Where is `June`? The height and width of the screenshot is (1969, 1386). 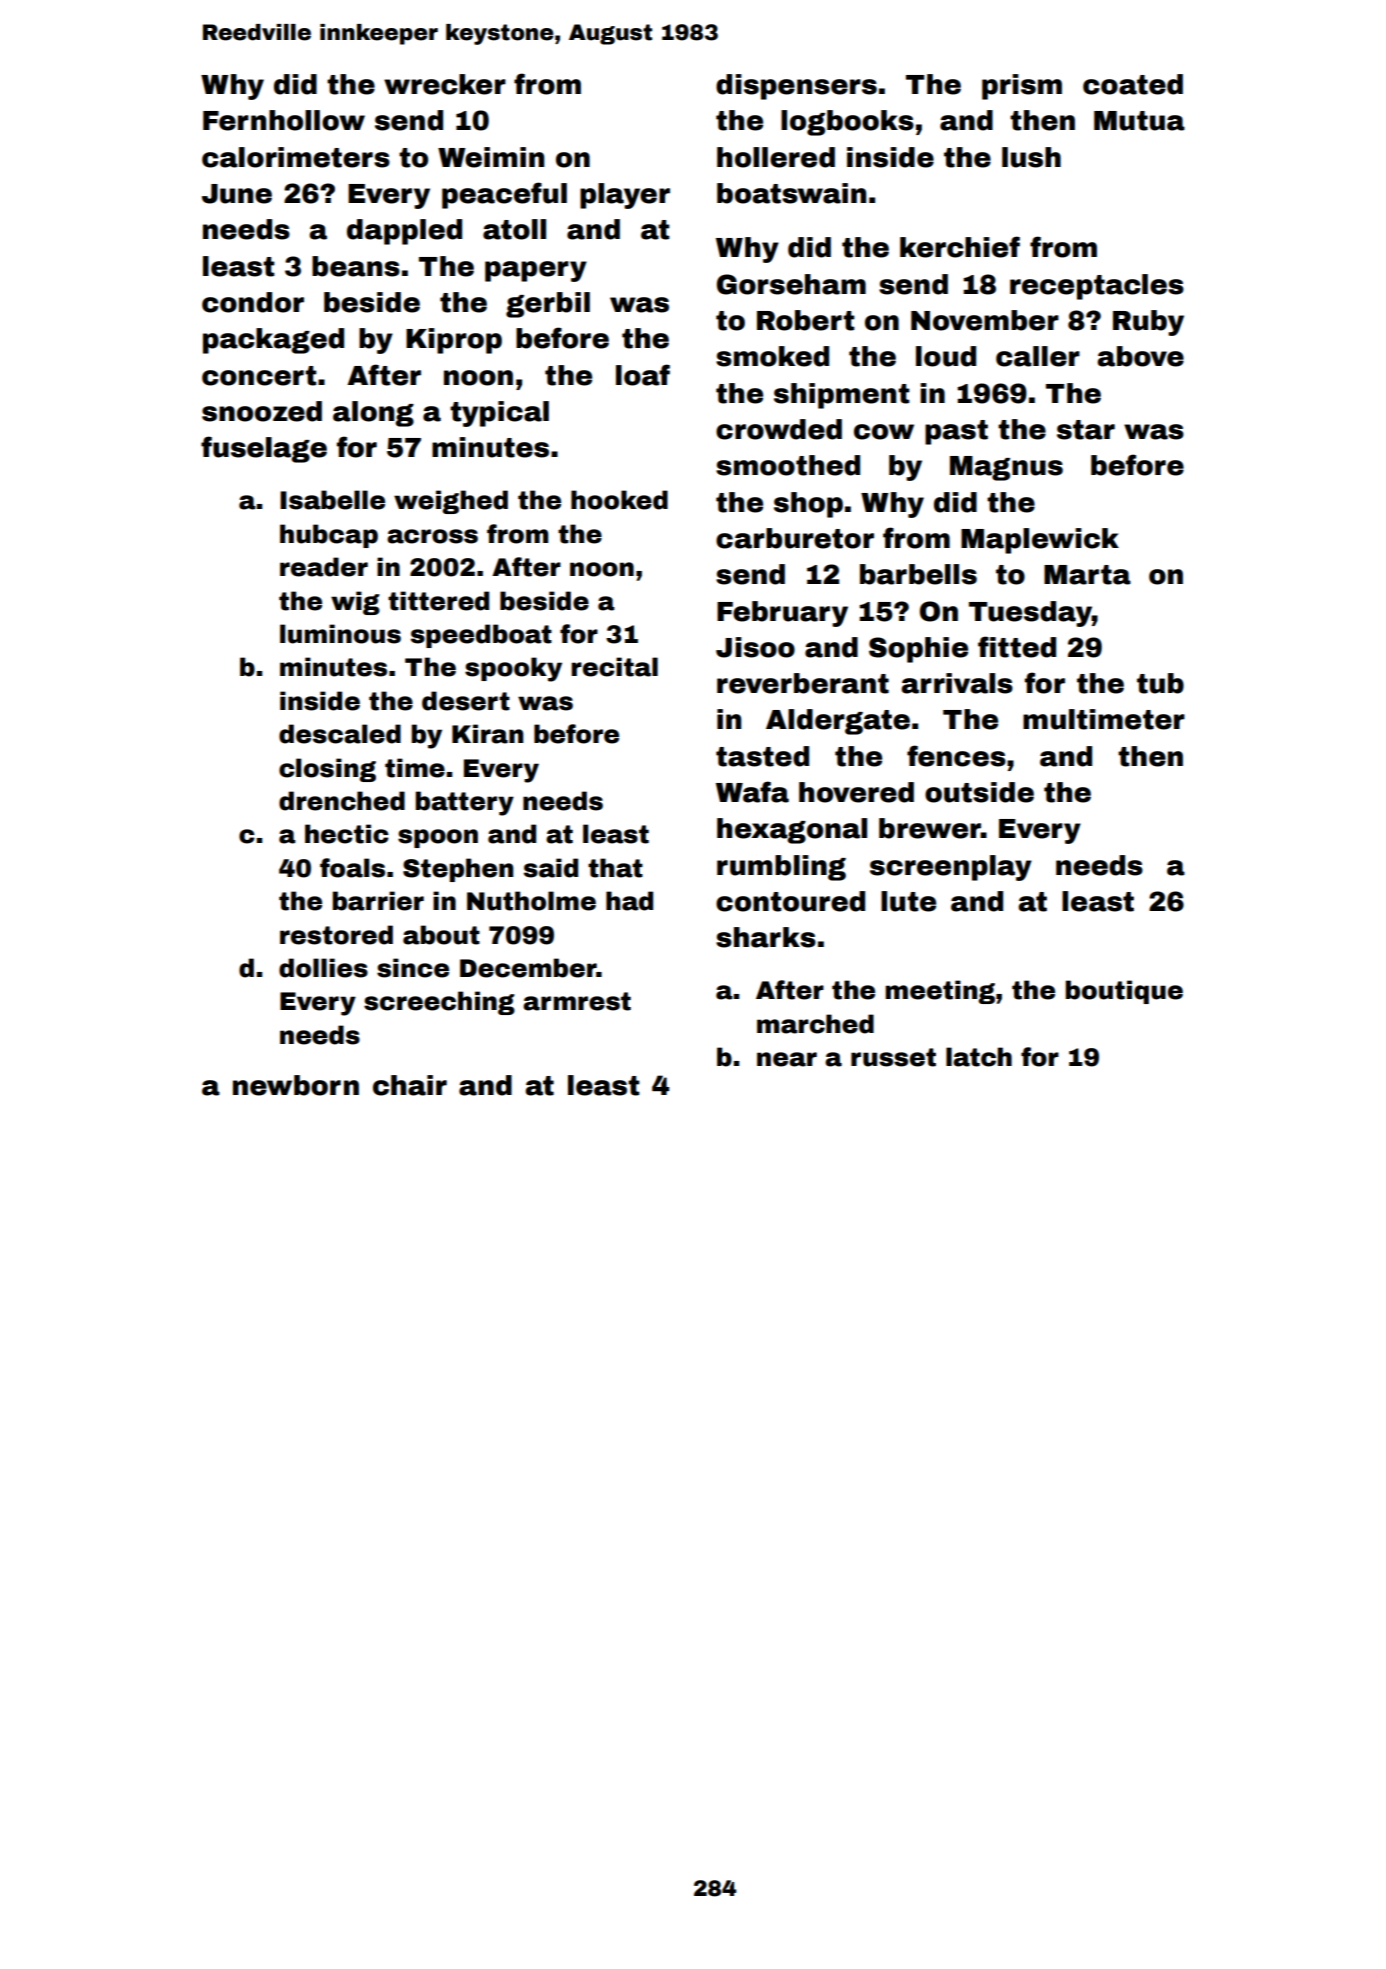 June is located at coordinates (237, 194).
